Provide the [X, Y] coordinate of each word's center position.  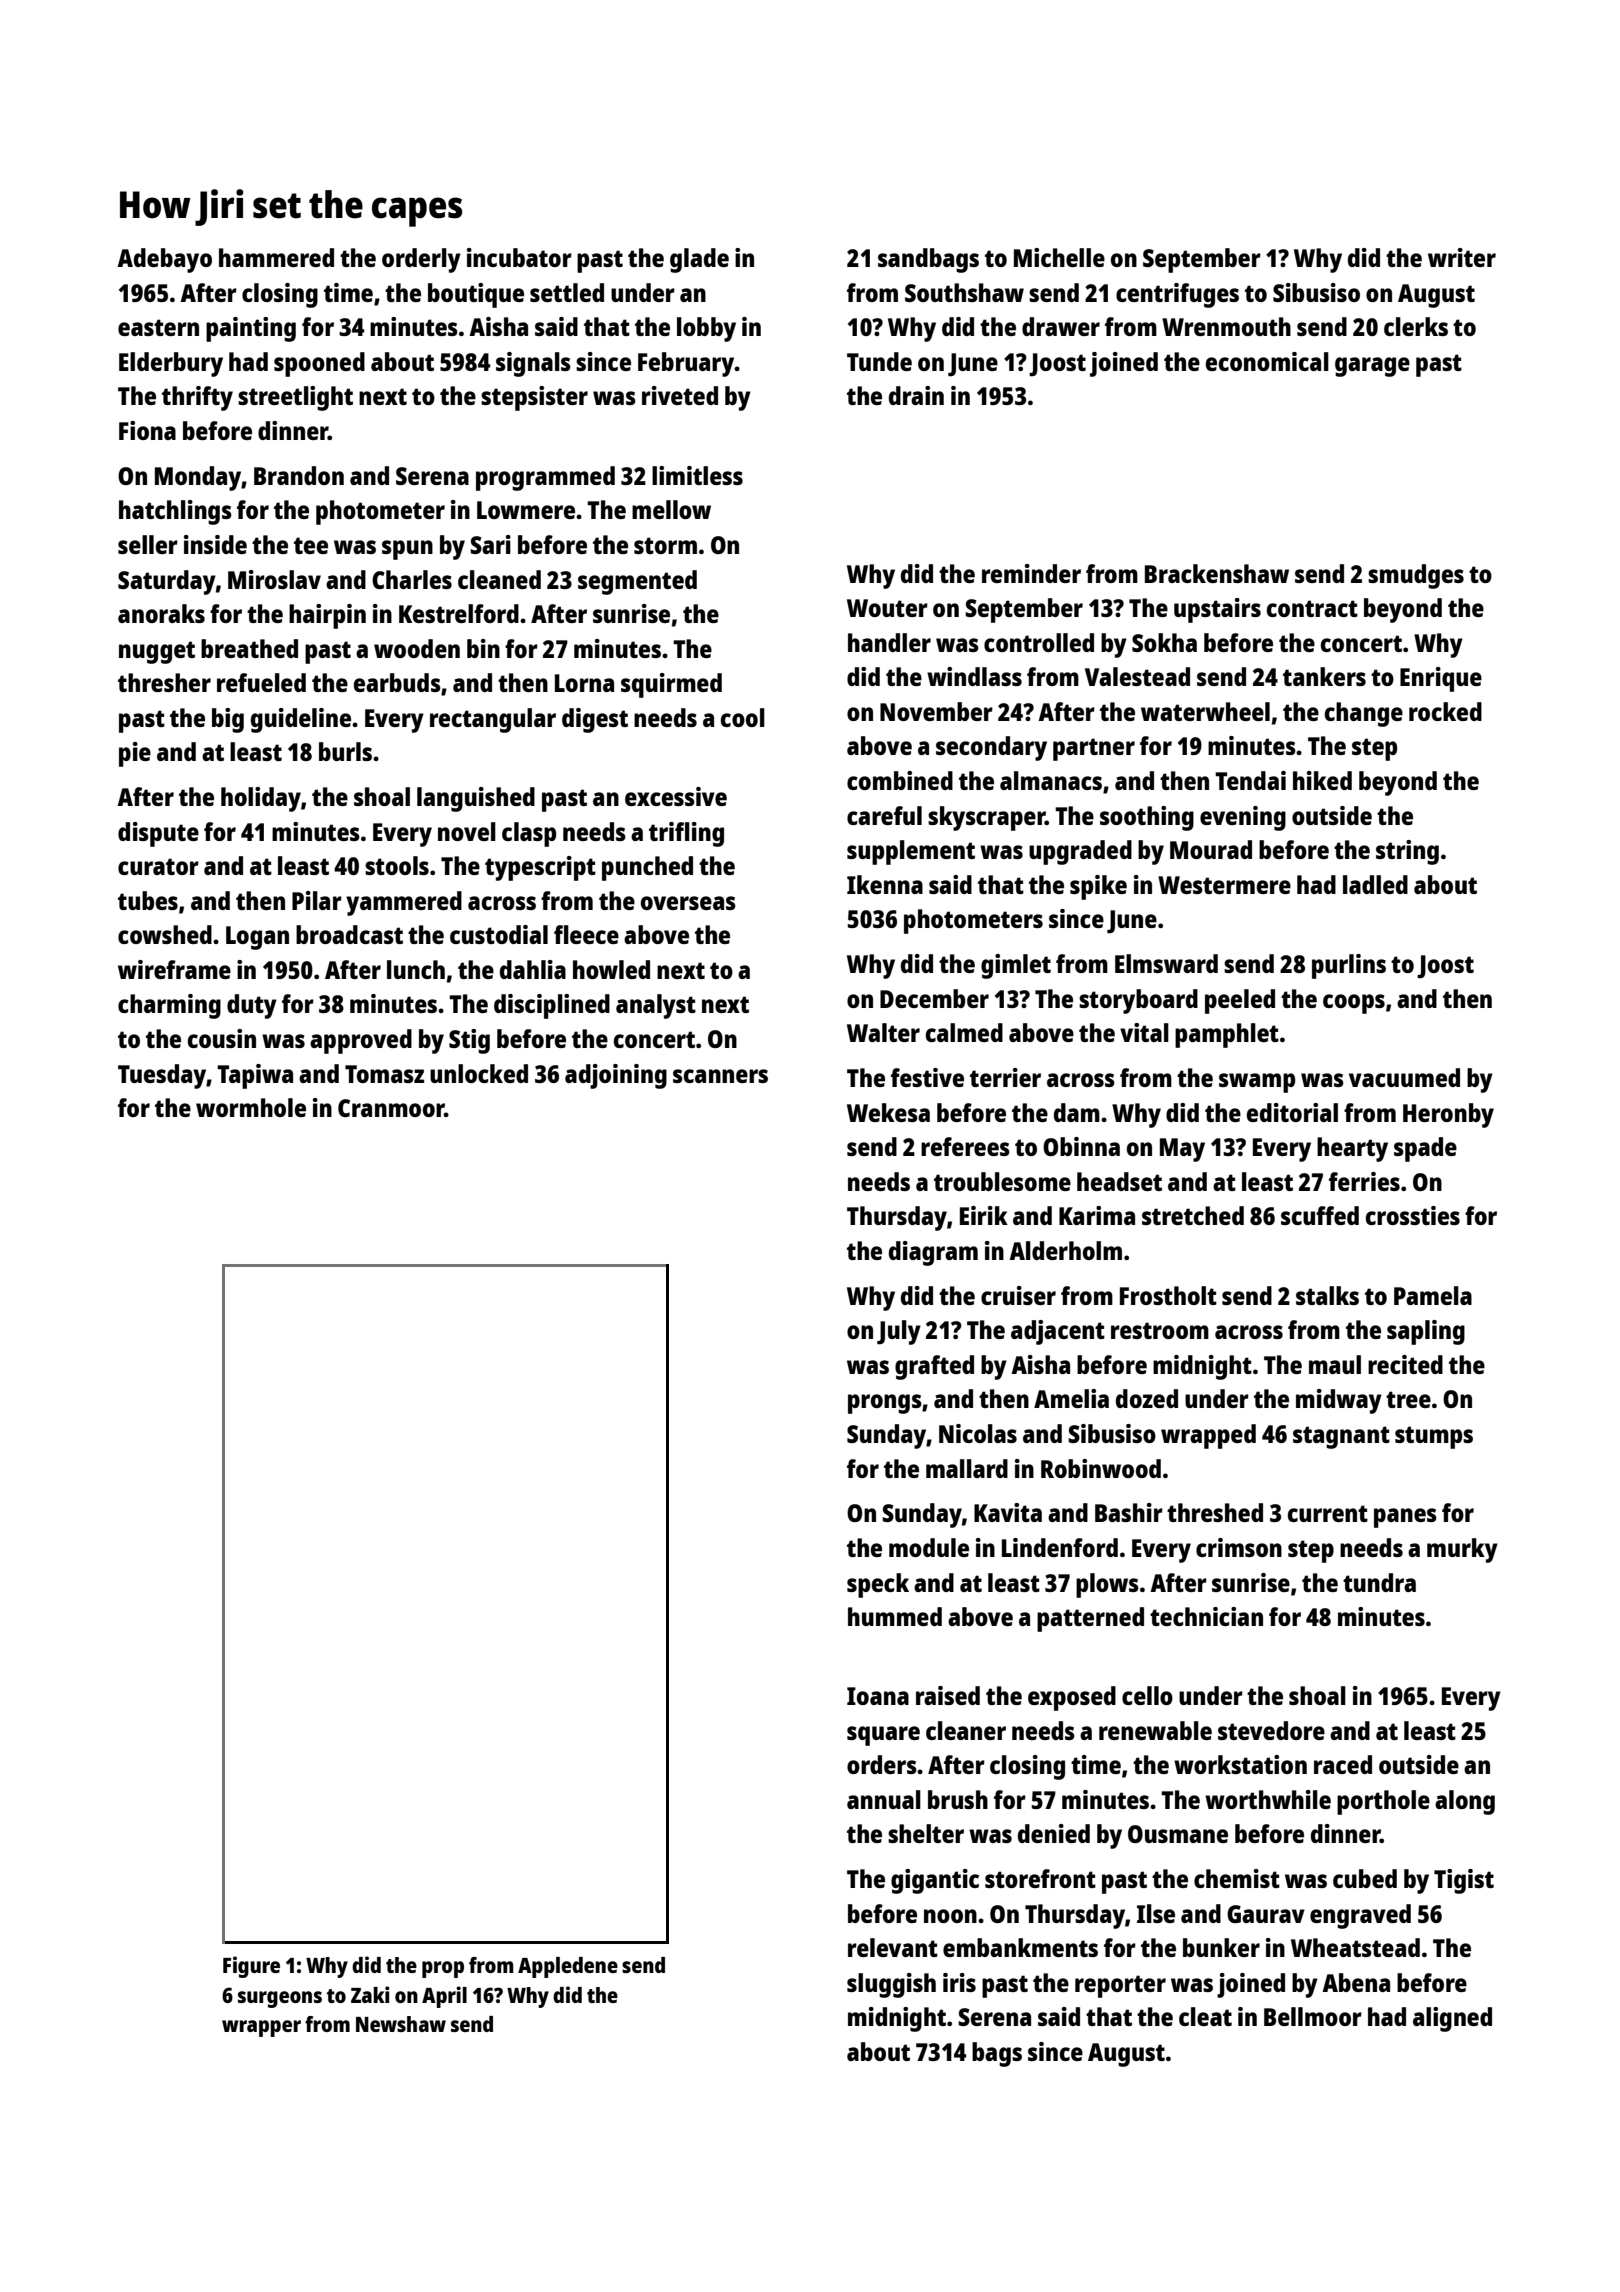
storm [665, 545]
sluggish [891, 1985]
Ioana [878, 1696]
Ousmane [1178, 1834]
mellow [671, 509]
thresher [164, 682]
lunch [416, 969]
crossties [1413, 1215]
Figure [251, 1967]
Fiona [147, 430]
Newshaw [401, 2024]
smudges [1416, 576]
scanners [720, 1076]
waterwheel [1205, 711]
